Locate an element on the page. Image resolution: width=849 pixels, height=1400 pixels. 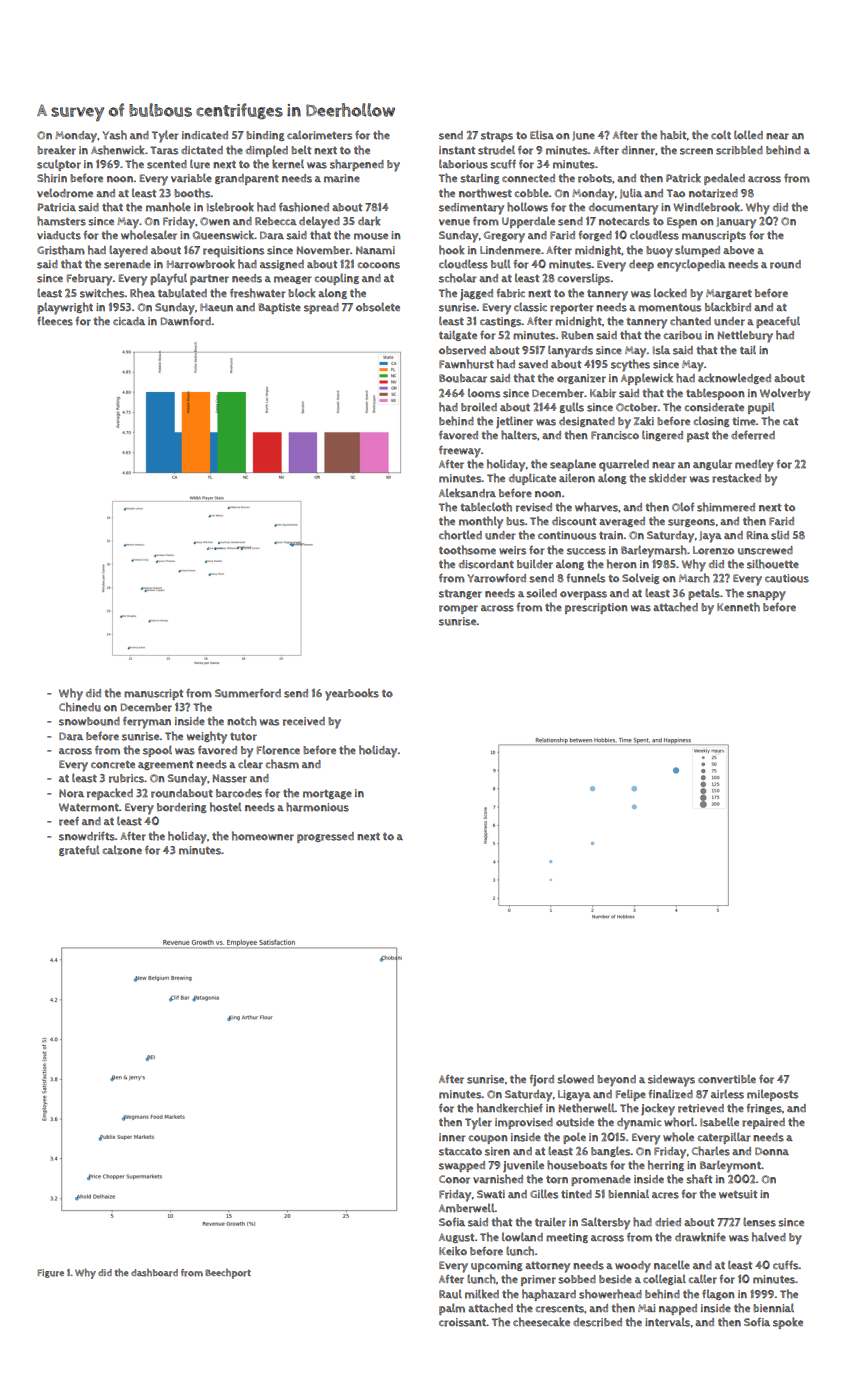
calzone is located at coordinates (122, 850).
